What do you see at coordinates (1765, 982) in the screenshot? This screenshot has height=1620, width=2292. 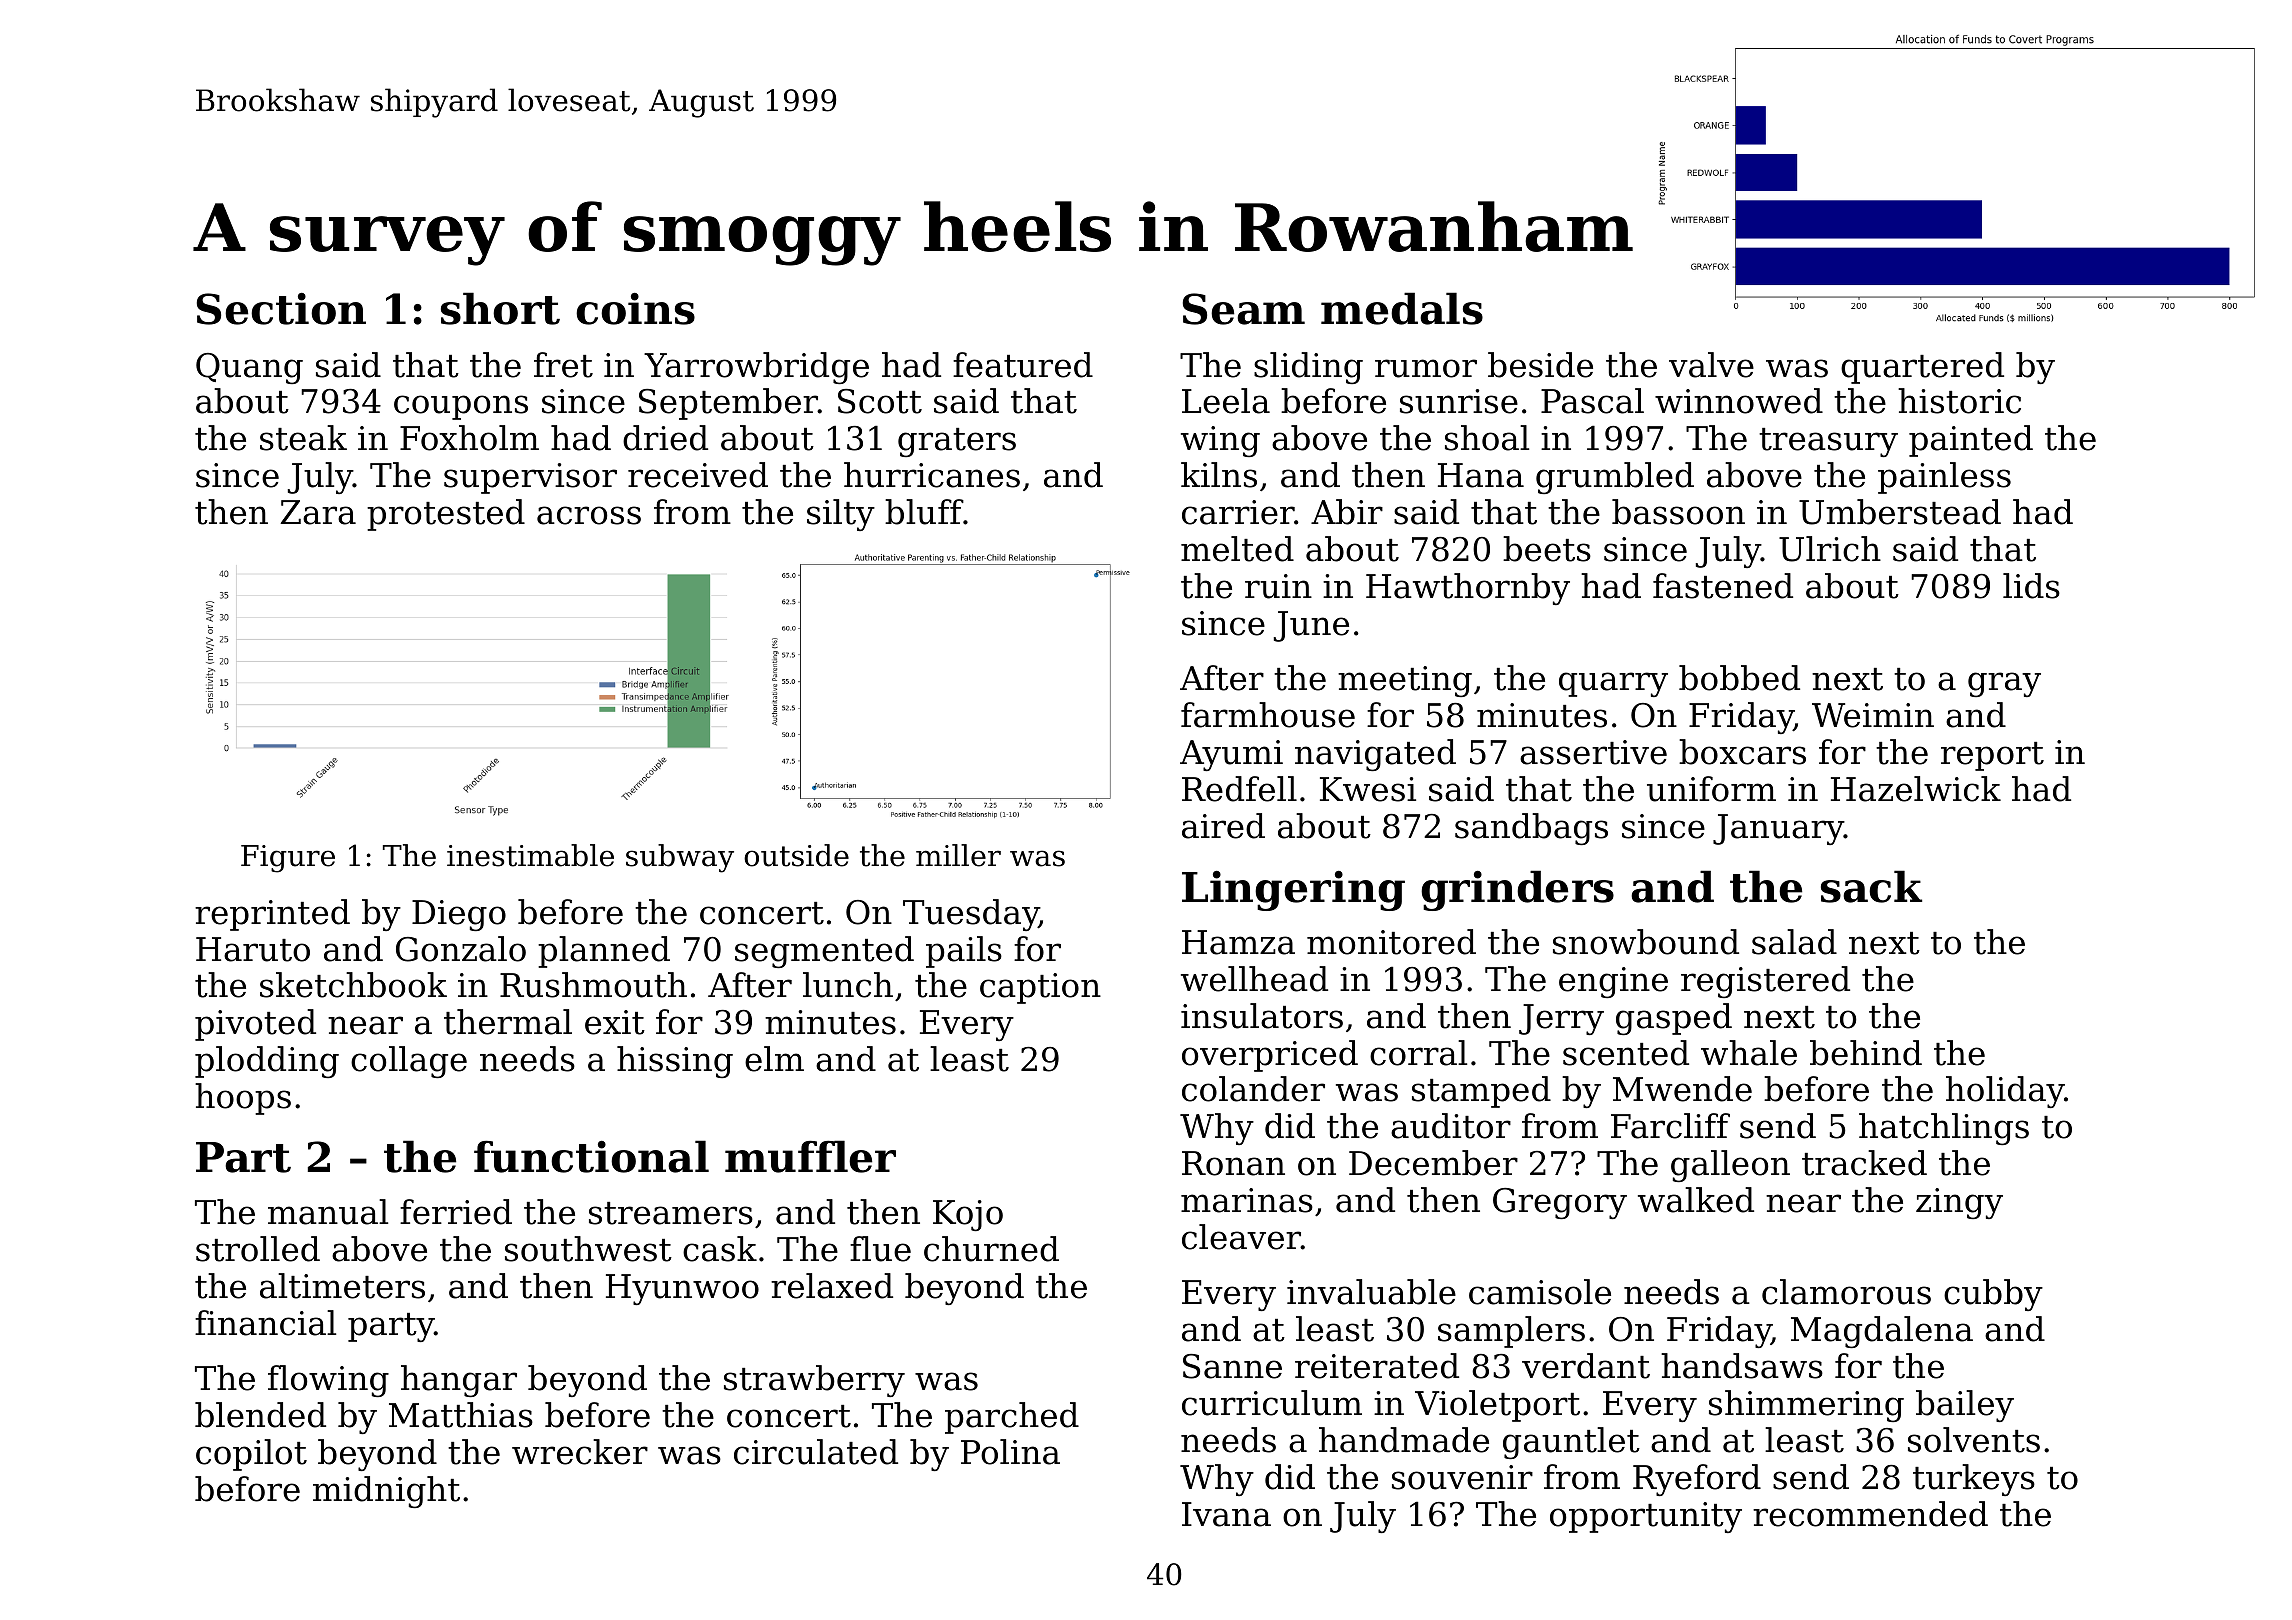 I see `registered` at bounding box center [1765, 982].
